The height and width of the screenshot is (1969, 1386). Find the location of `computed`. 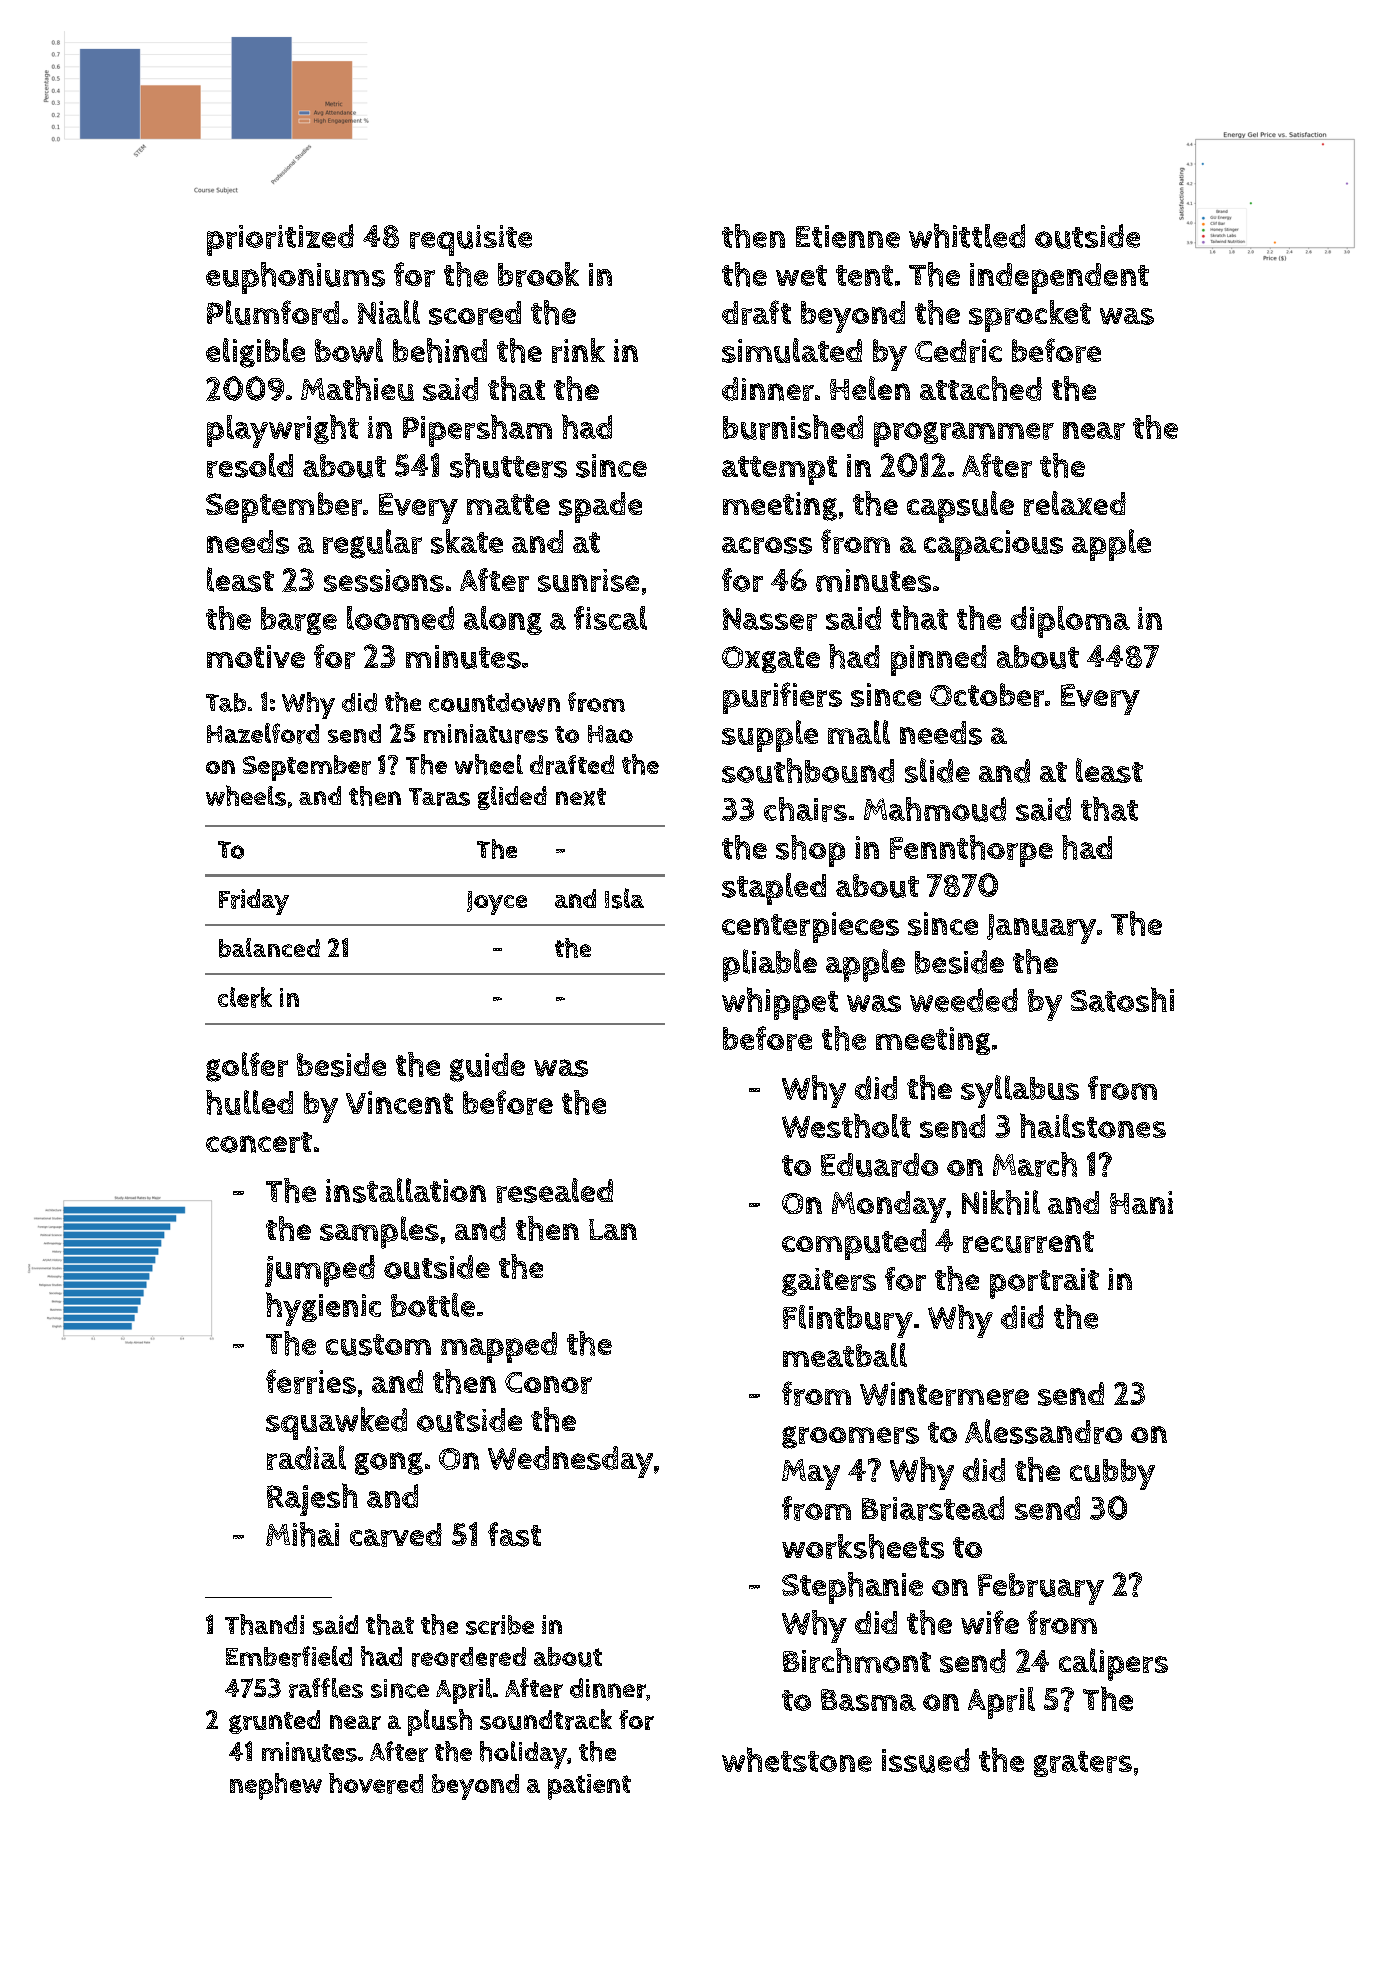

computed is located at coordinates (854, 1244).
